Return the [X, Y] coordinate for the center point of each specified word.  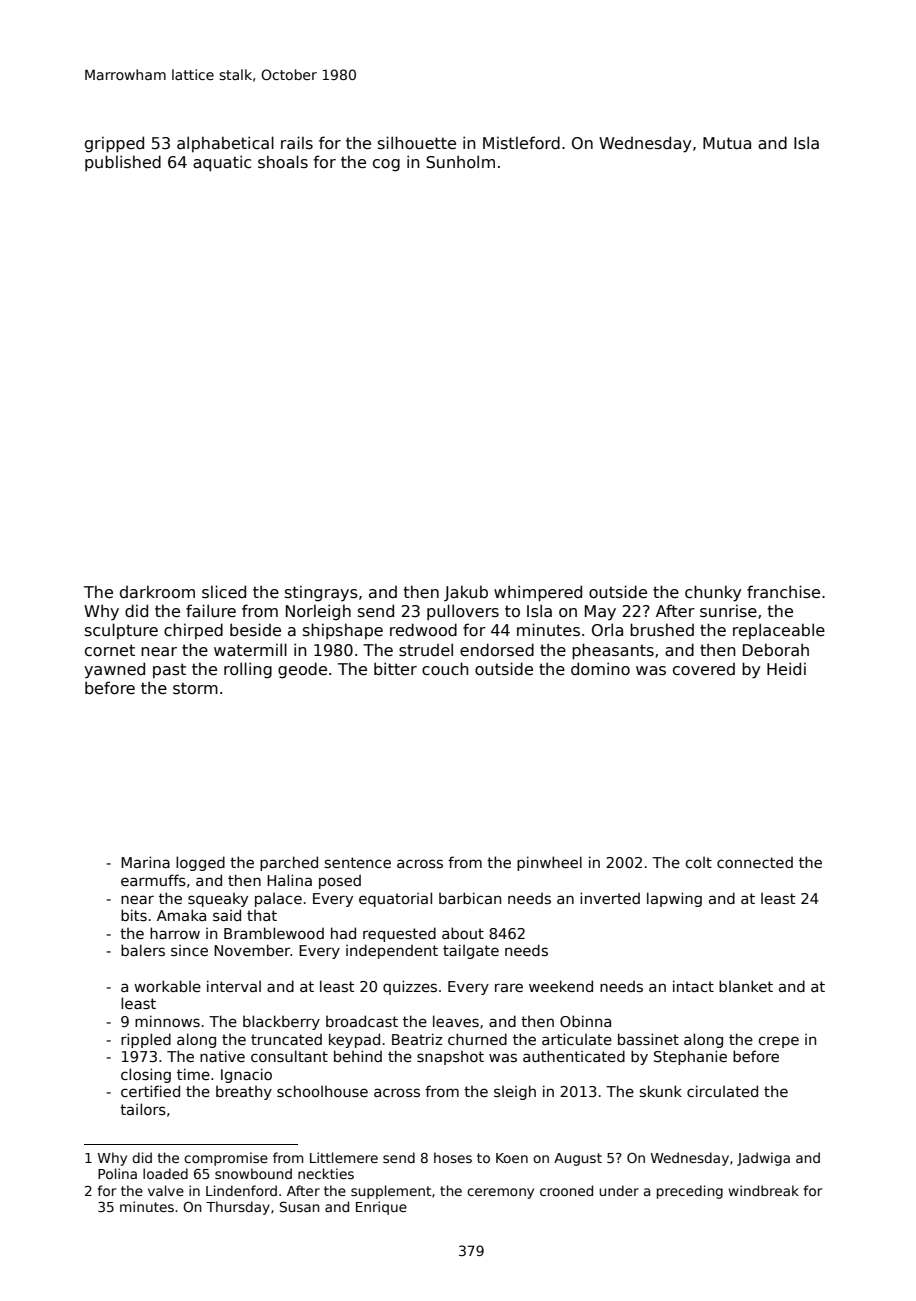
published [123, 163]
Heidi [786, 668]
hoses [453, 1157]
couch [445, 668]
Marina [145, 862]
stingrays [321, 593]
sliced [224, 592]
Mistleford [521, 142]
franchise [783, 592]
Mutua [727, 143]
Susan [300, 1206]
